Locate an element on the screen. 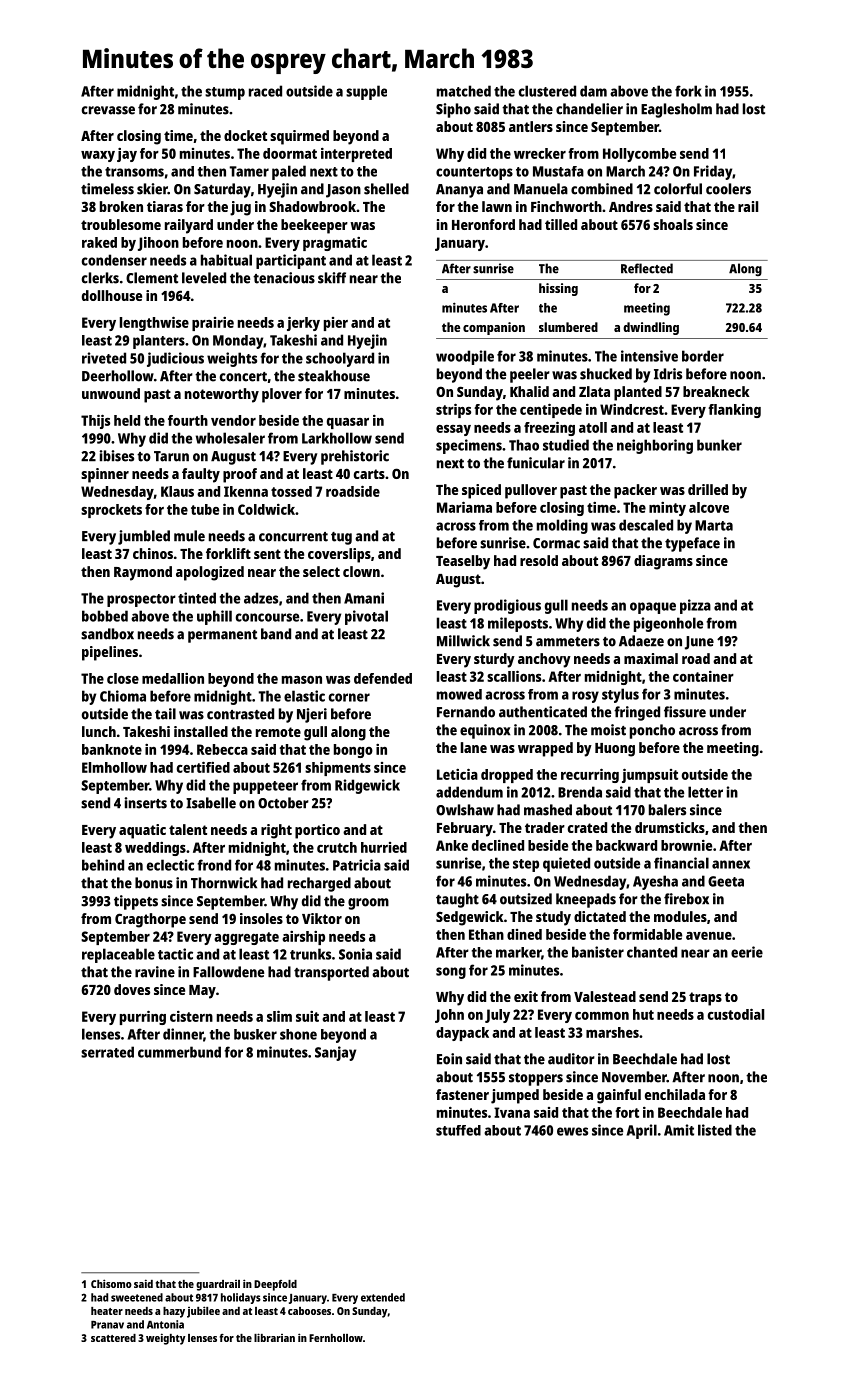  extended is located at coordinates (383, 1297).
